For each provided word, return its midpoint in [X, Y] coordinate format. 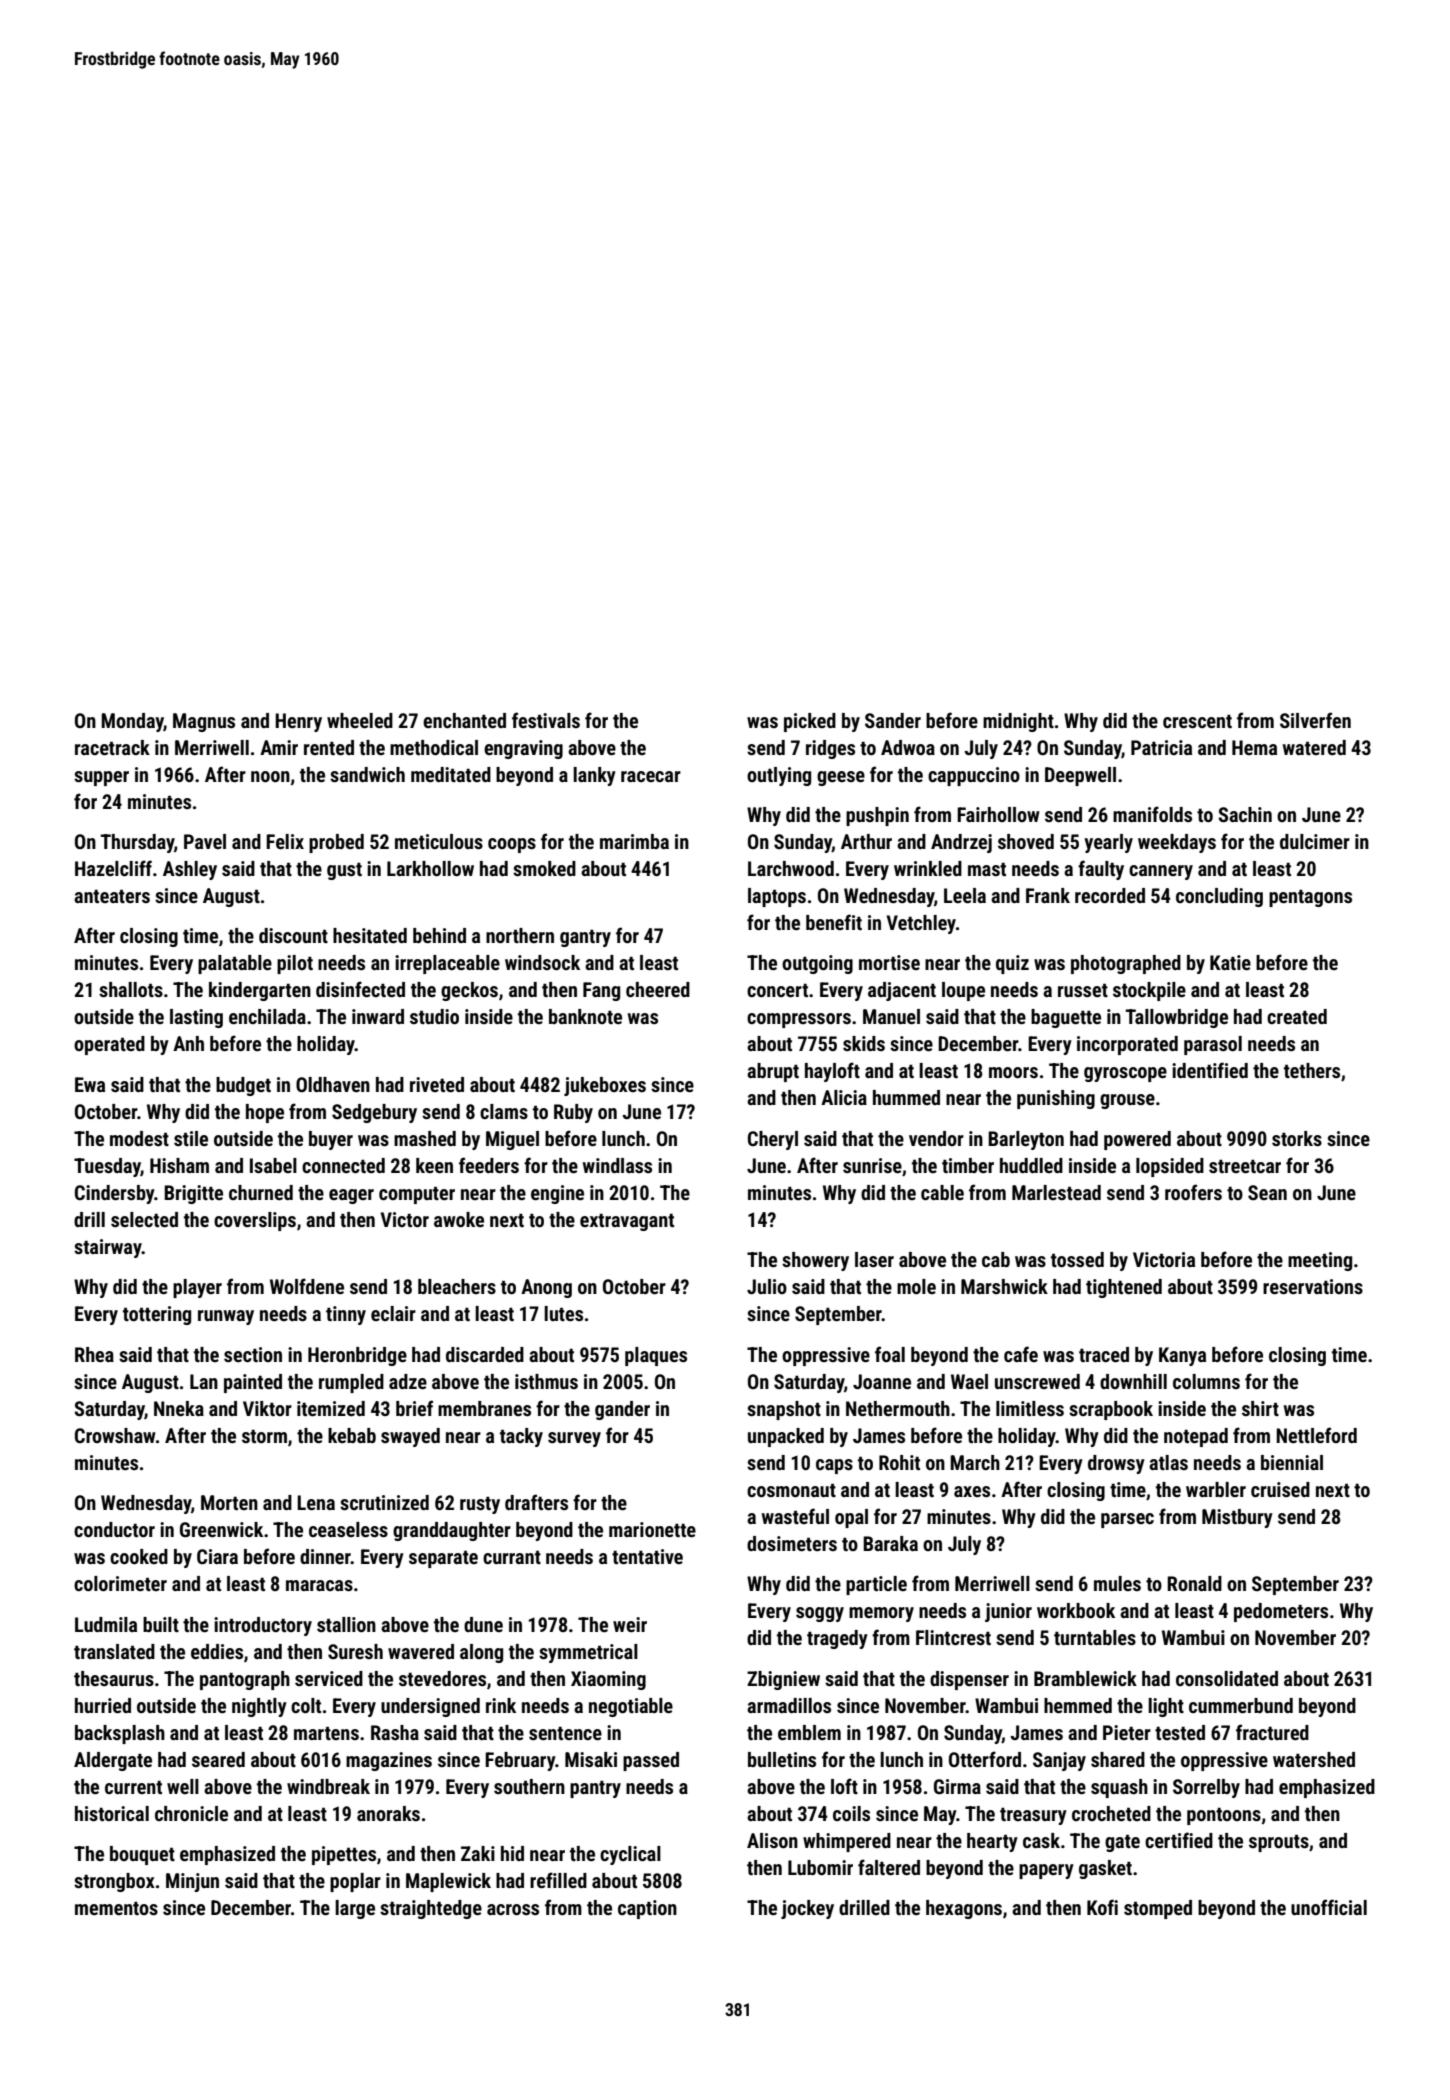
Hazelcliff [113, 868]
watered [1314, 747]
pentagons [1310, 898]
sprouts [1279, 1843]
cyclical [630, 1855]
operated [109, 1045]
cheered [658, 989]
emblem [809, 1732]
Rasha [395, 1732]
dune [483, 1624]
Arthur [866, 841]
